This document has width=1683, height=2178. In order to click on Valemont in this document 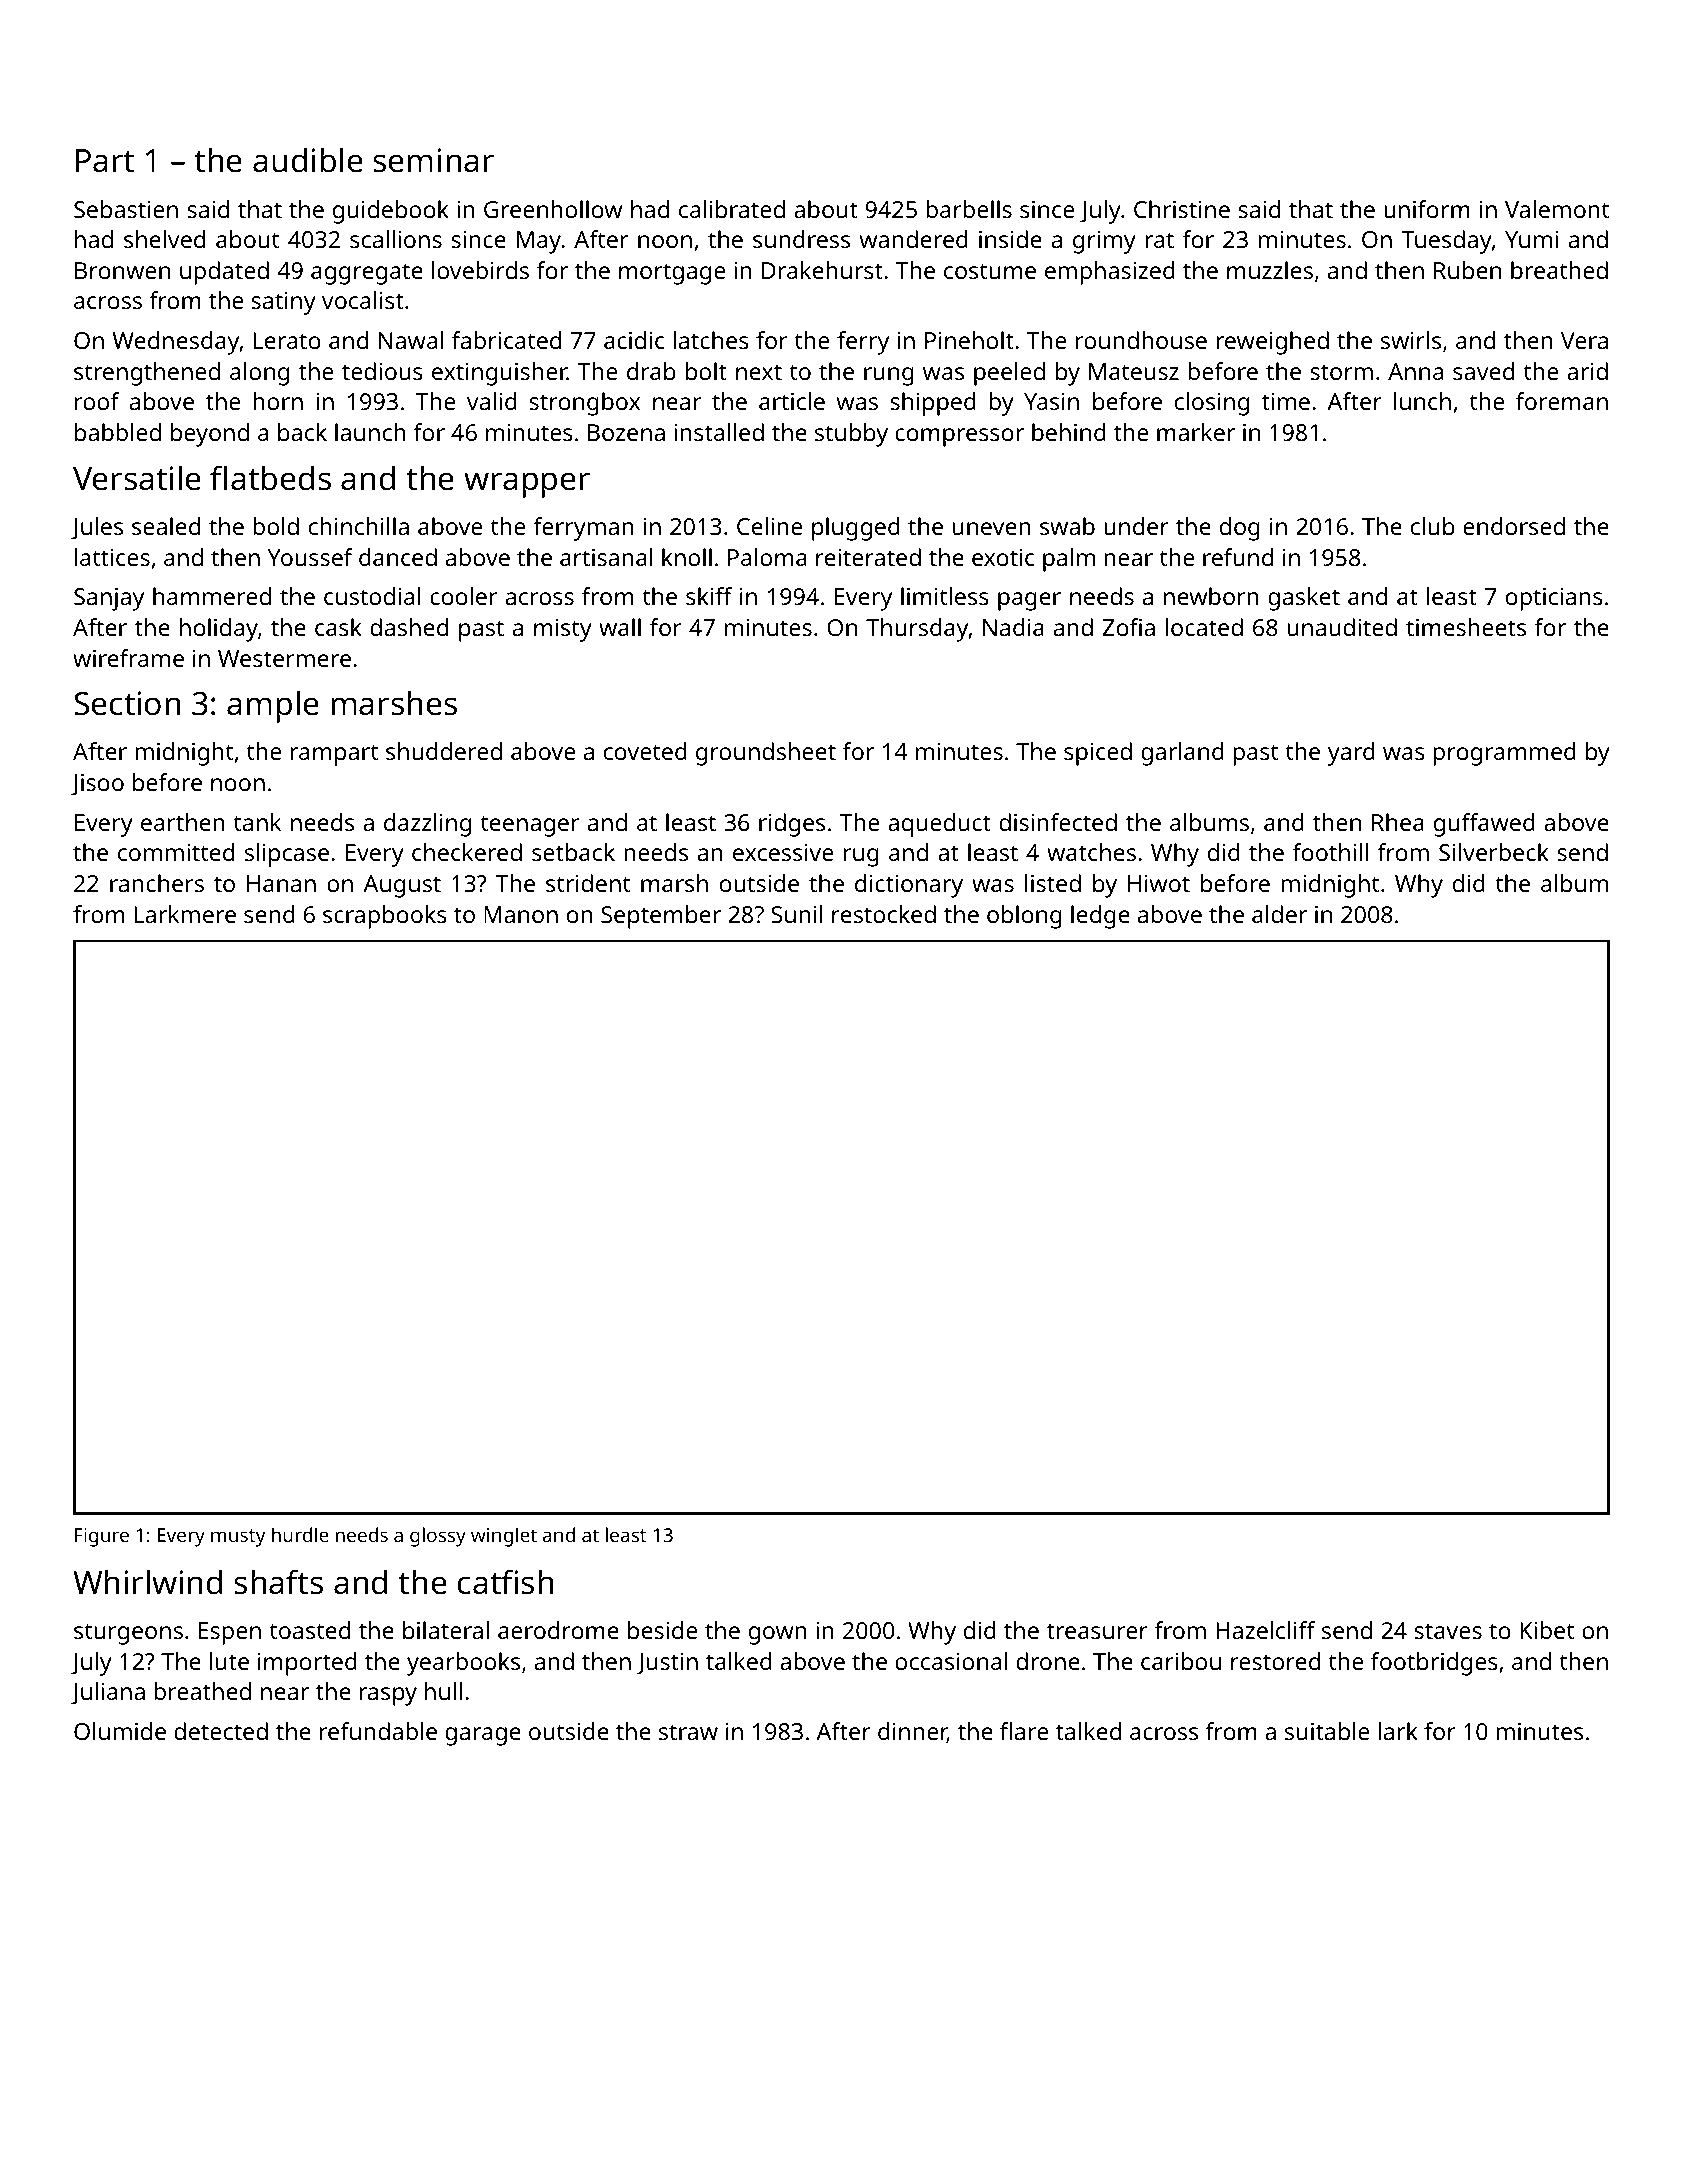, I will do `click(1557, 209)`.
